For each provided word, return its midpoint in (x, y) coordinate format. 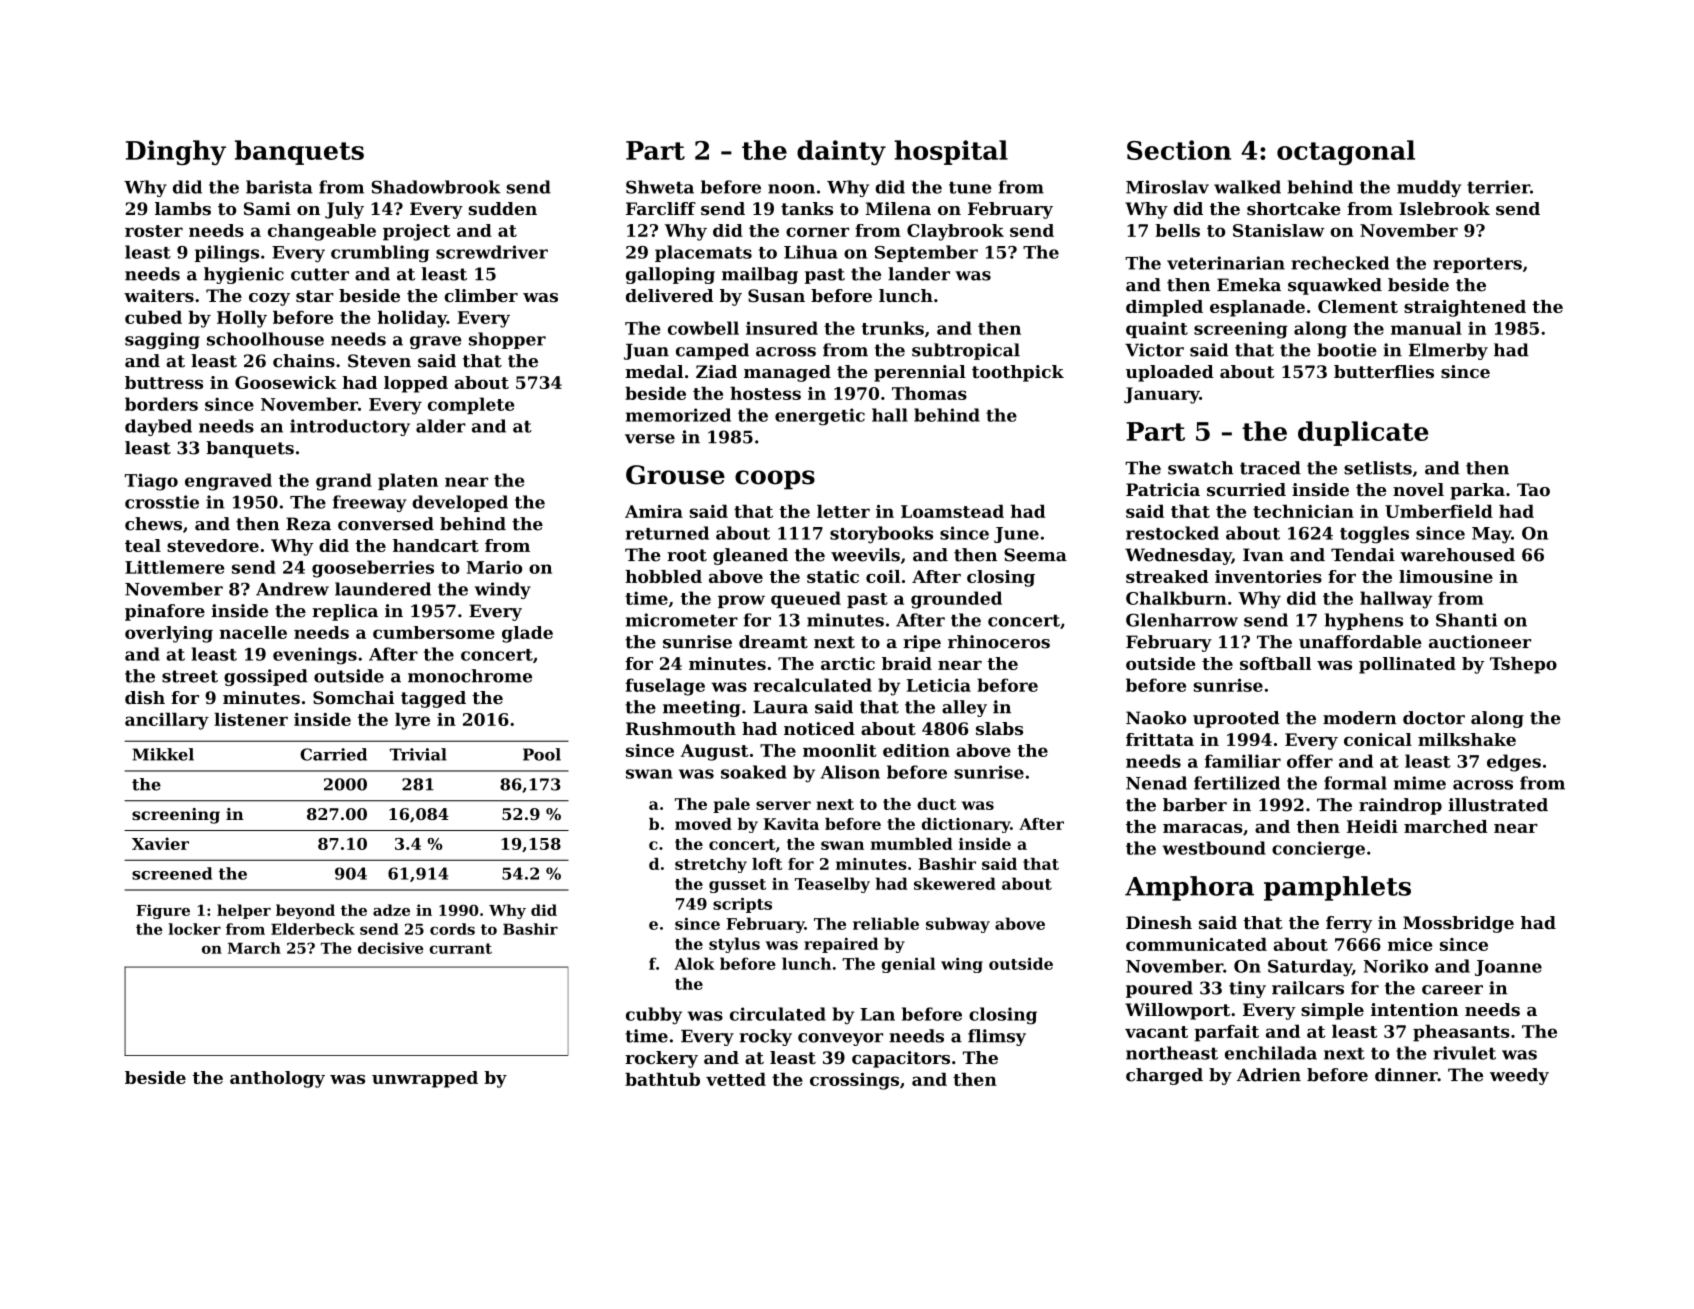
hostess (765, 393)
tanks (807, 208)
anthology (277, 1079)
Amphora (1189, 888)
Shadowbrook (436, 187)
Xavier (160, 843)
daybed (158, 427)
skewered (955, 883)
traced (1270, 468)
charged (1164, 1076)
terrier (1498, 187)
